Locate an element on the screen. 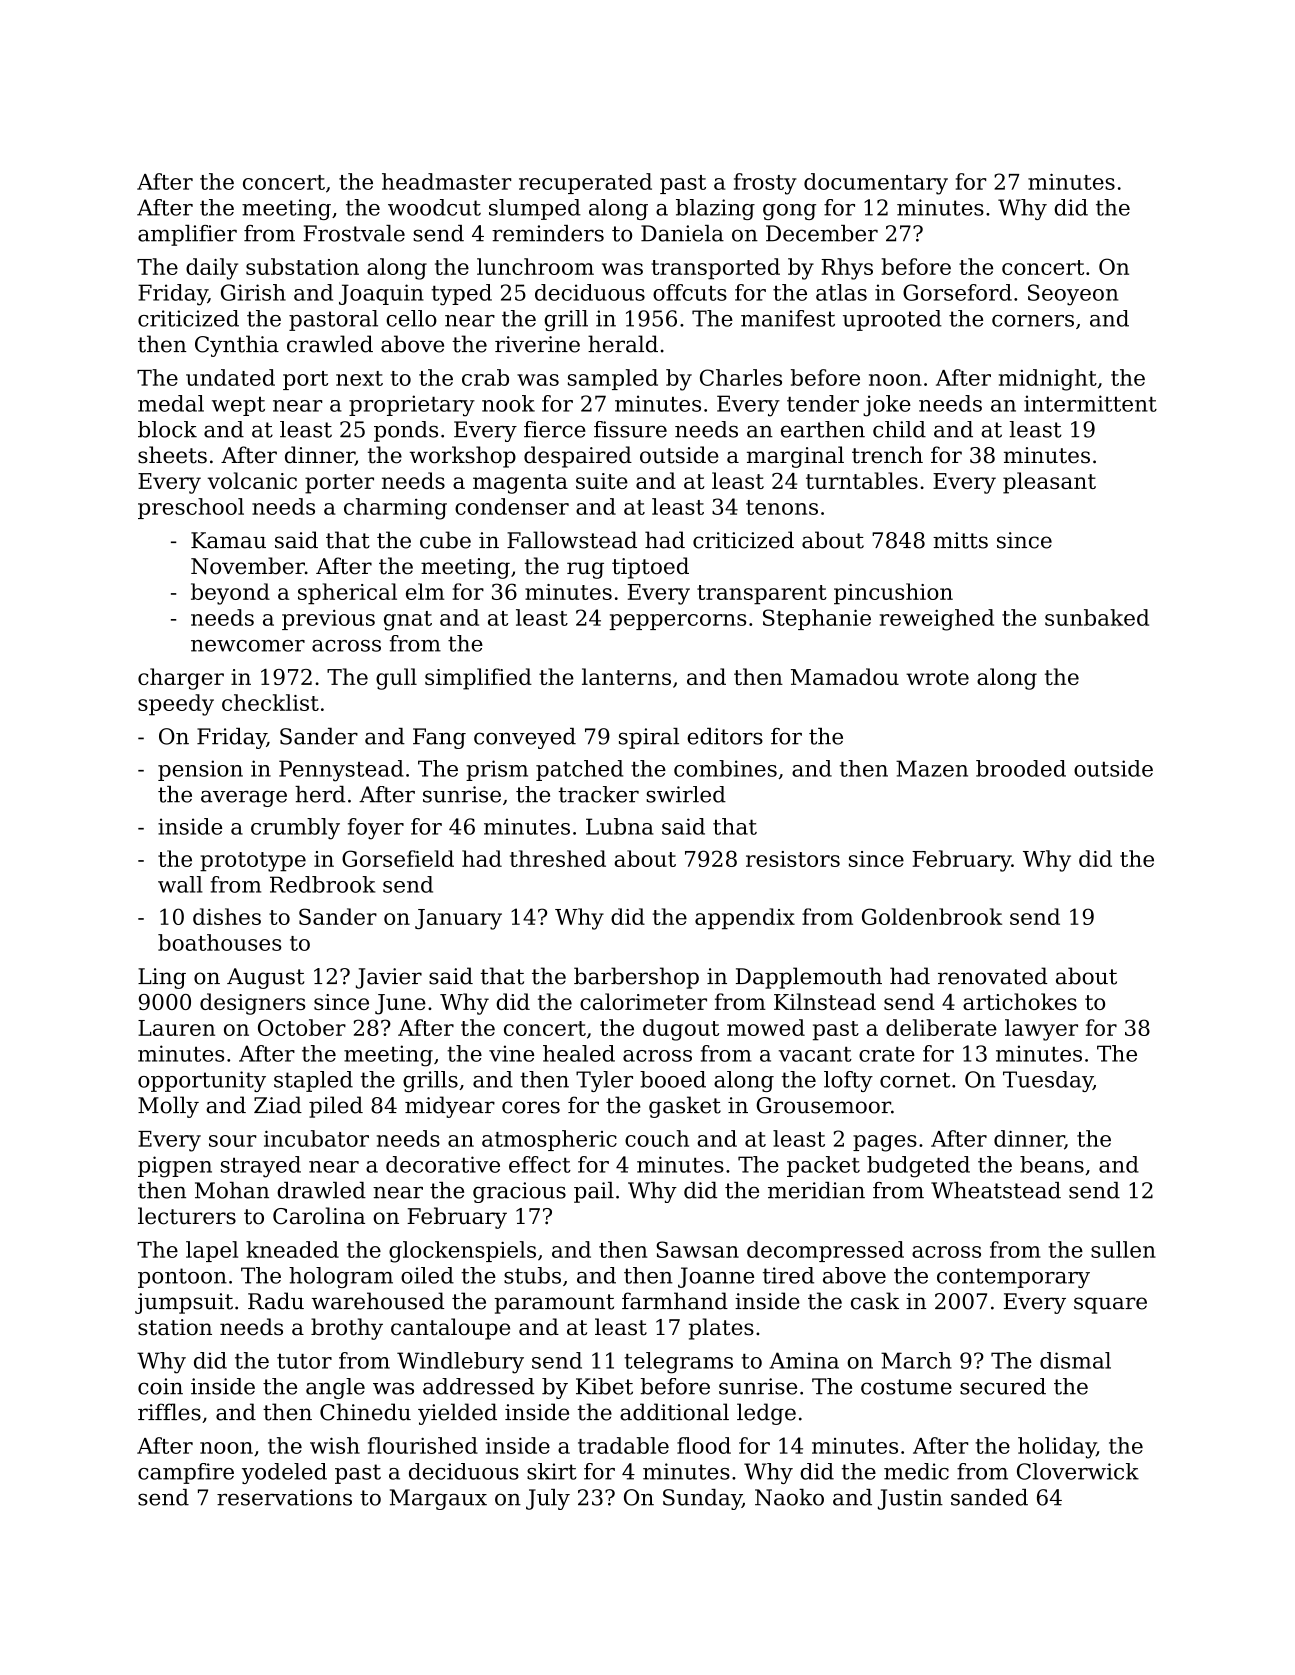  Mazen is located at coordinates (932, 768).
